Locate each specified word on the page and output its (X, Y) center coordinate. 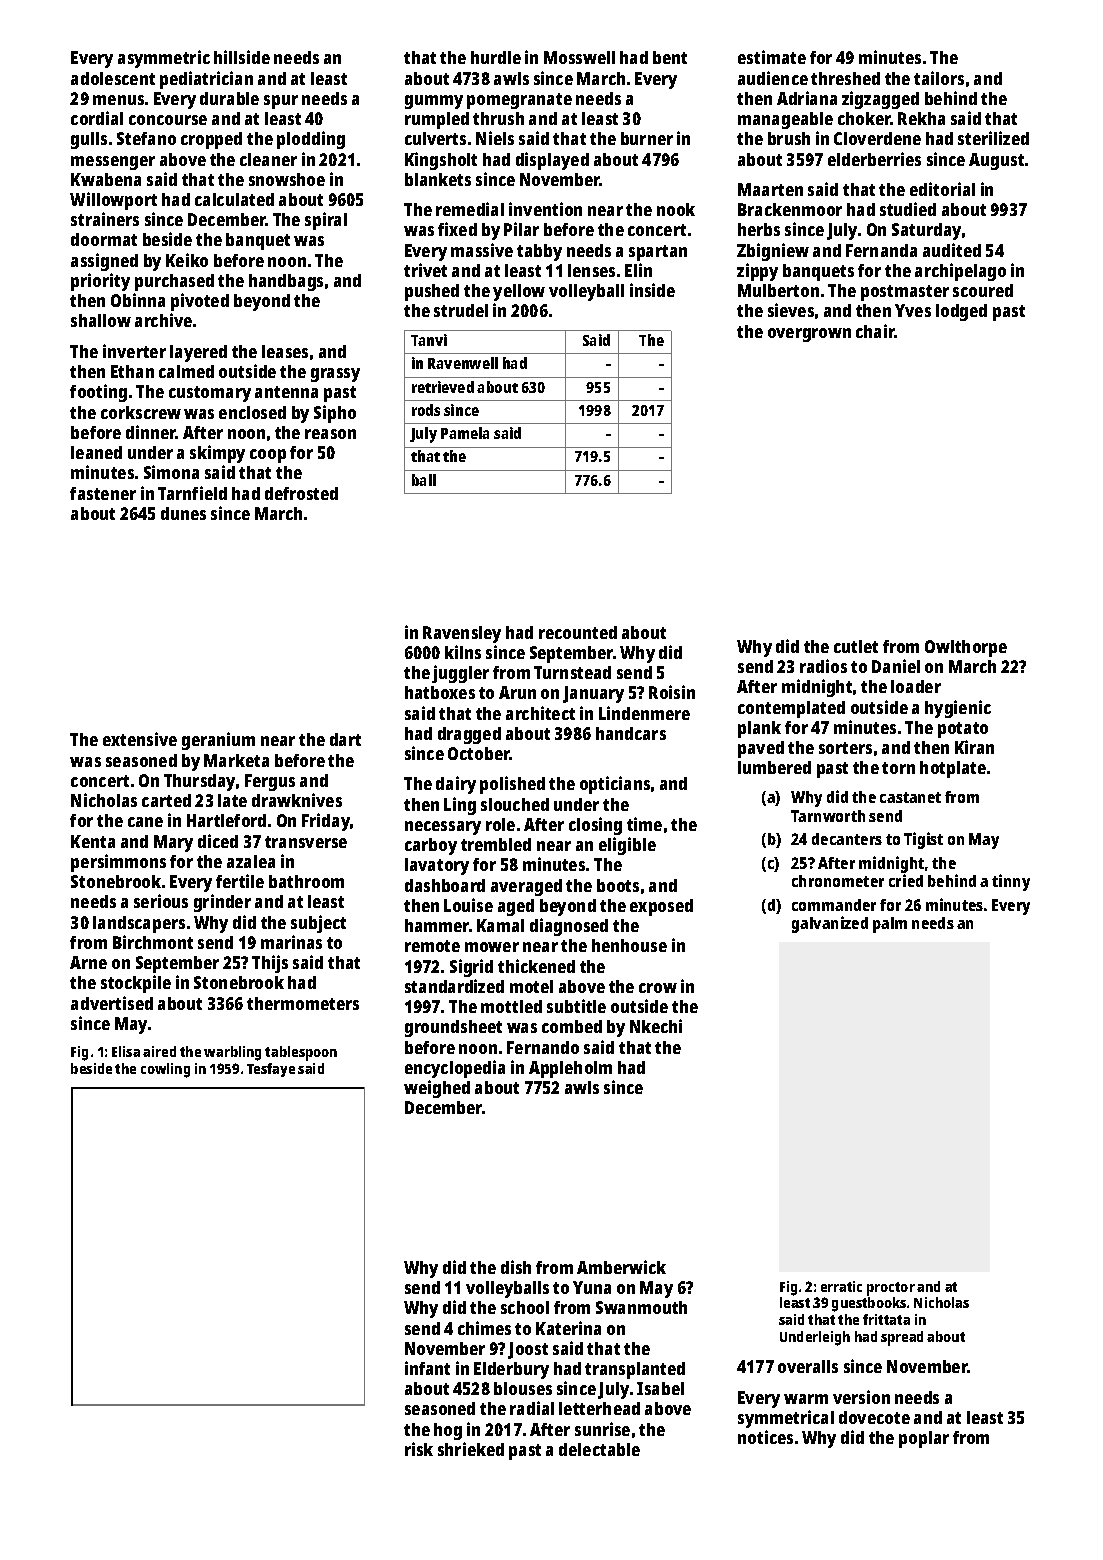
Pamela (465, 433)
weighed (437, 1089)
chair (875, 331)
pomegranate (519, 101)
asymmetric (164, 59)
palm (890, 925)
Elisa (126, 1051)
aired (159, 1051)
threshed (845, 78)
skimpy (217, 454)
